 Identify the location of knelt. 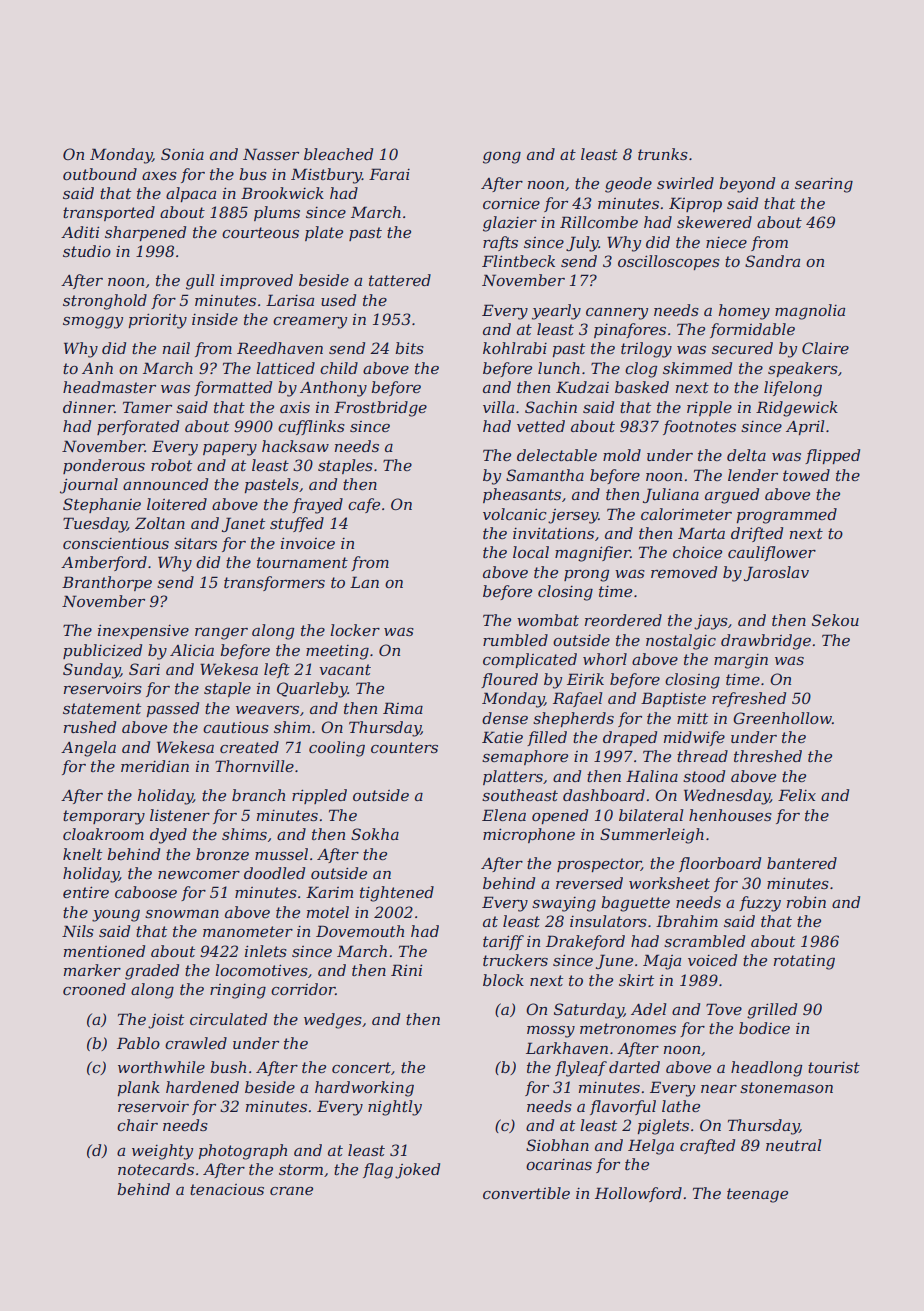
(82, 854).
